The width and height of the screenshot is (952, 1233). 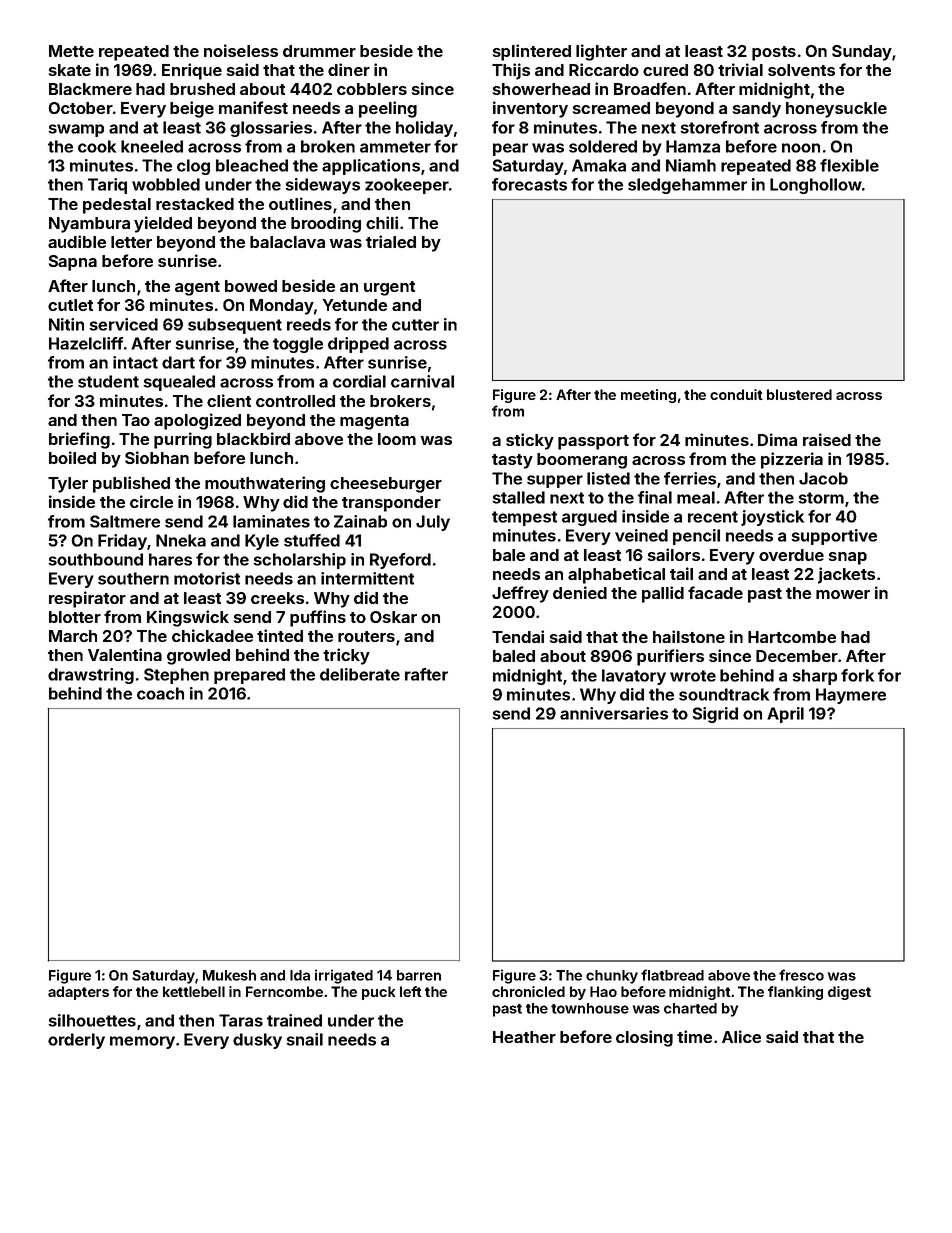 What do you see at coordinates (799, 394) in the screenshot?
I see `blustered` at bounding box center [799, 394].
